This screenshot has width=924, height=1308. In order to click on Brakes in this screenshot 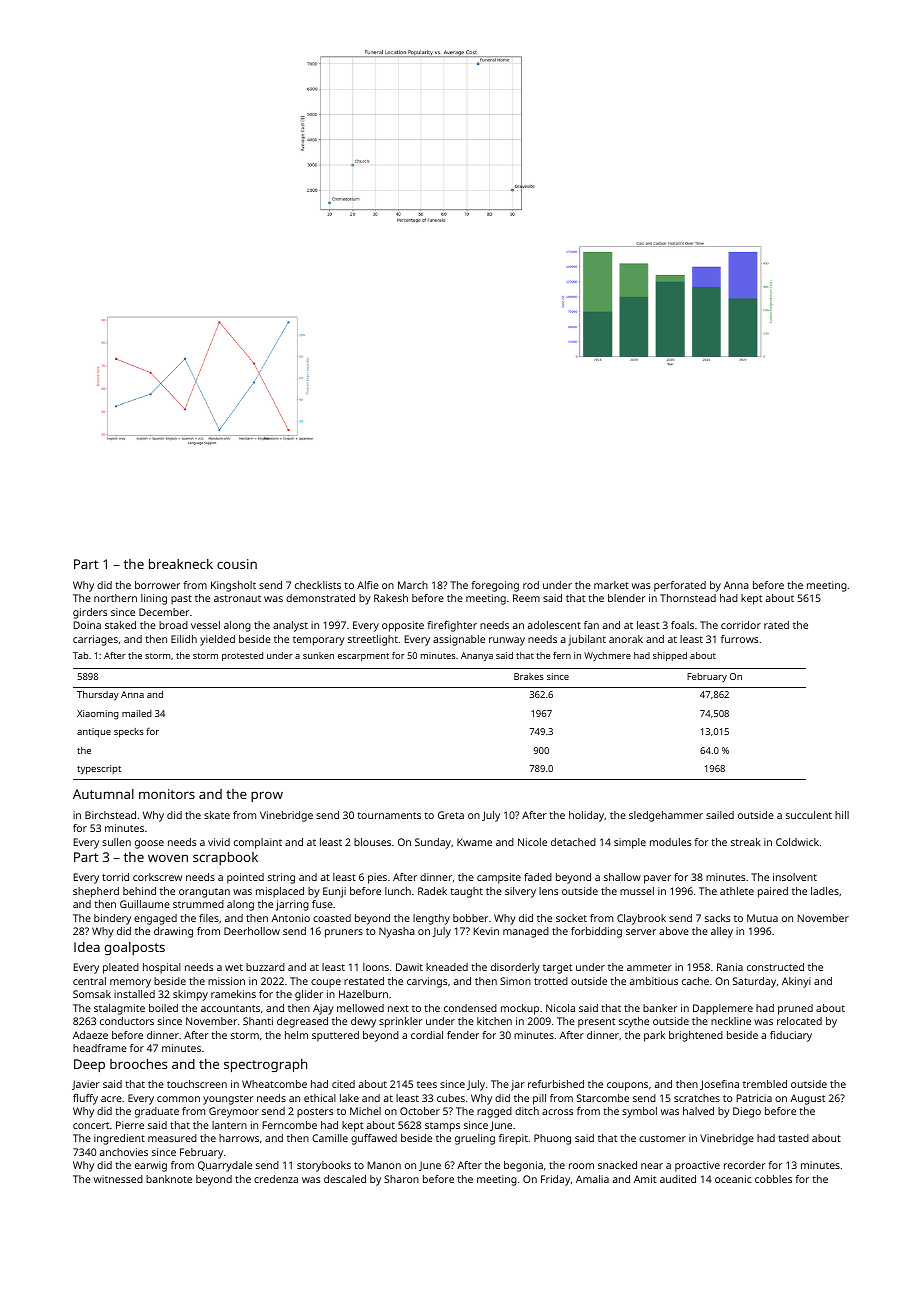, I will do `click(529, 676)`.
